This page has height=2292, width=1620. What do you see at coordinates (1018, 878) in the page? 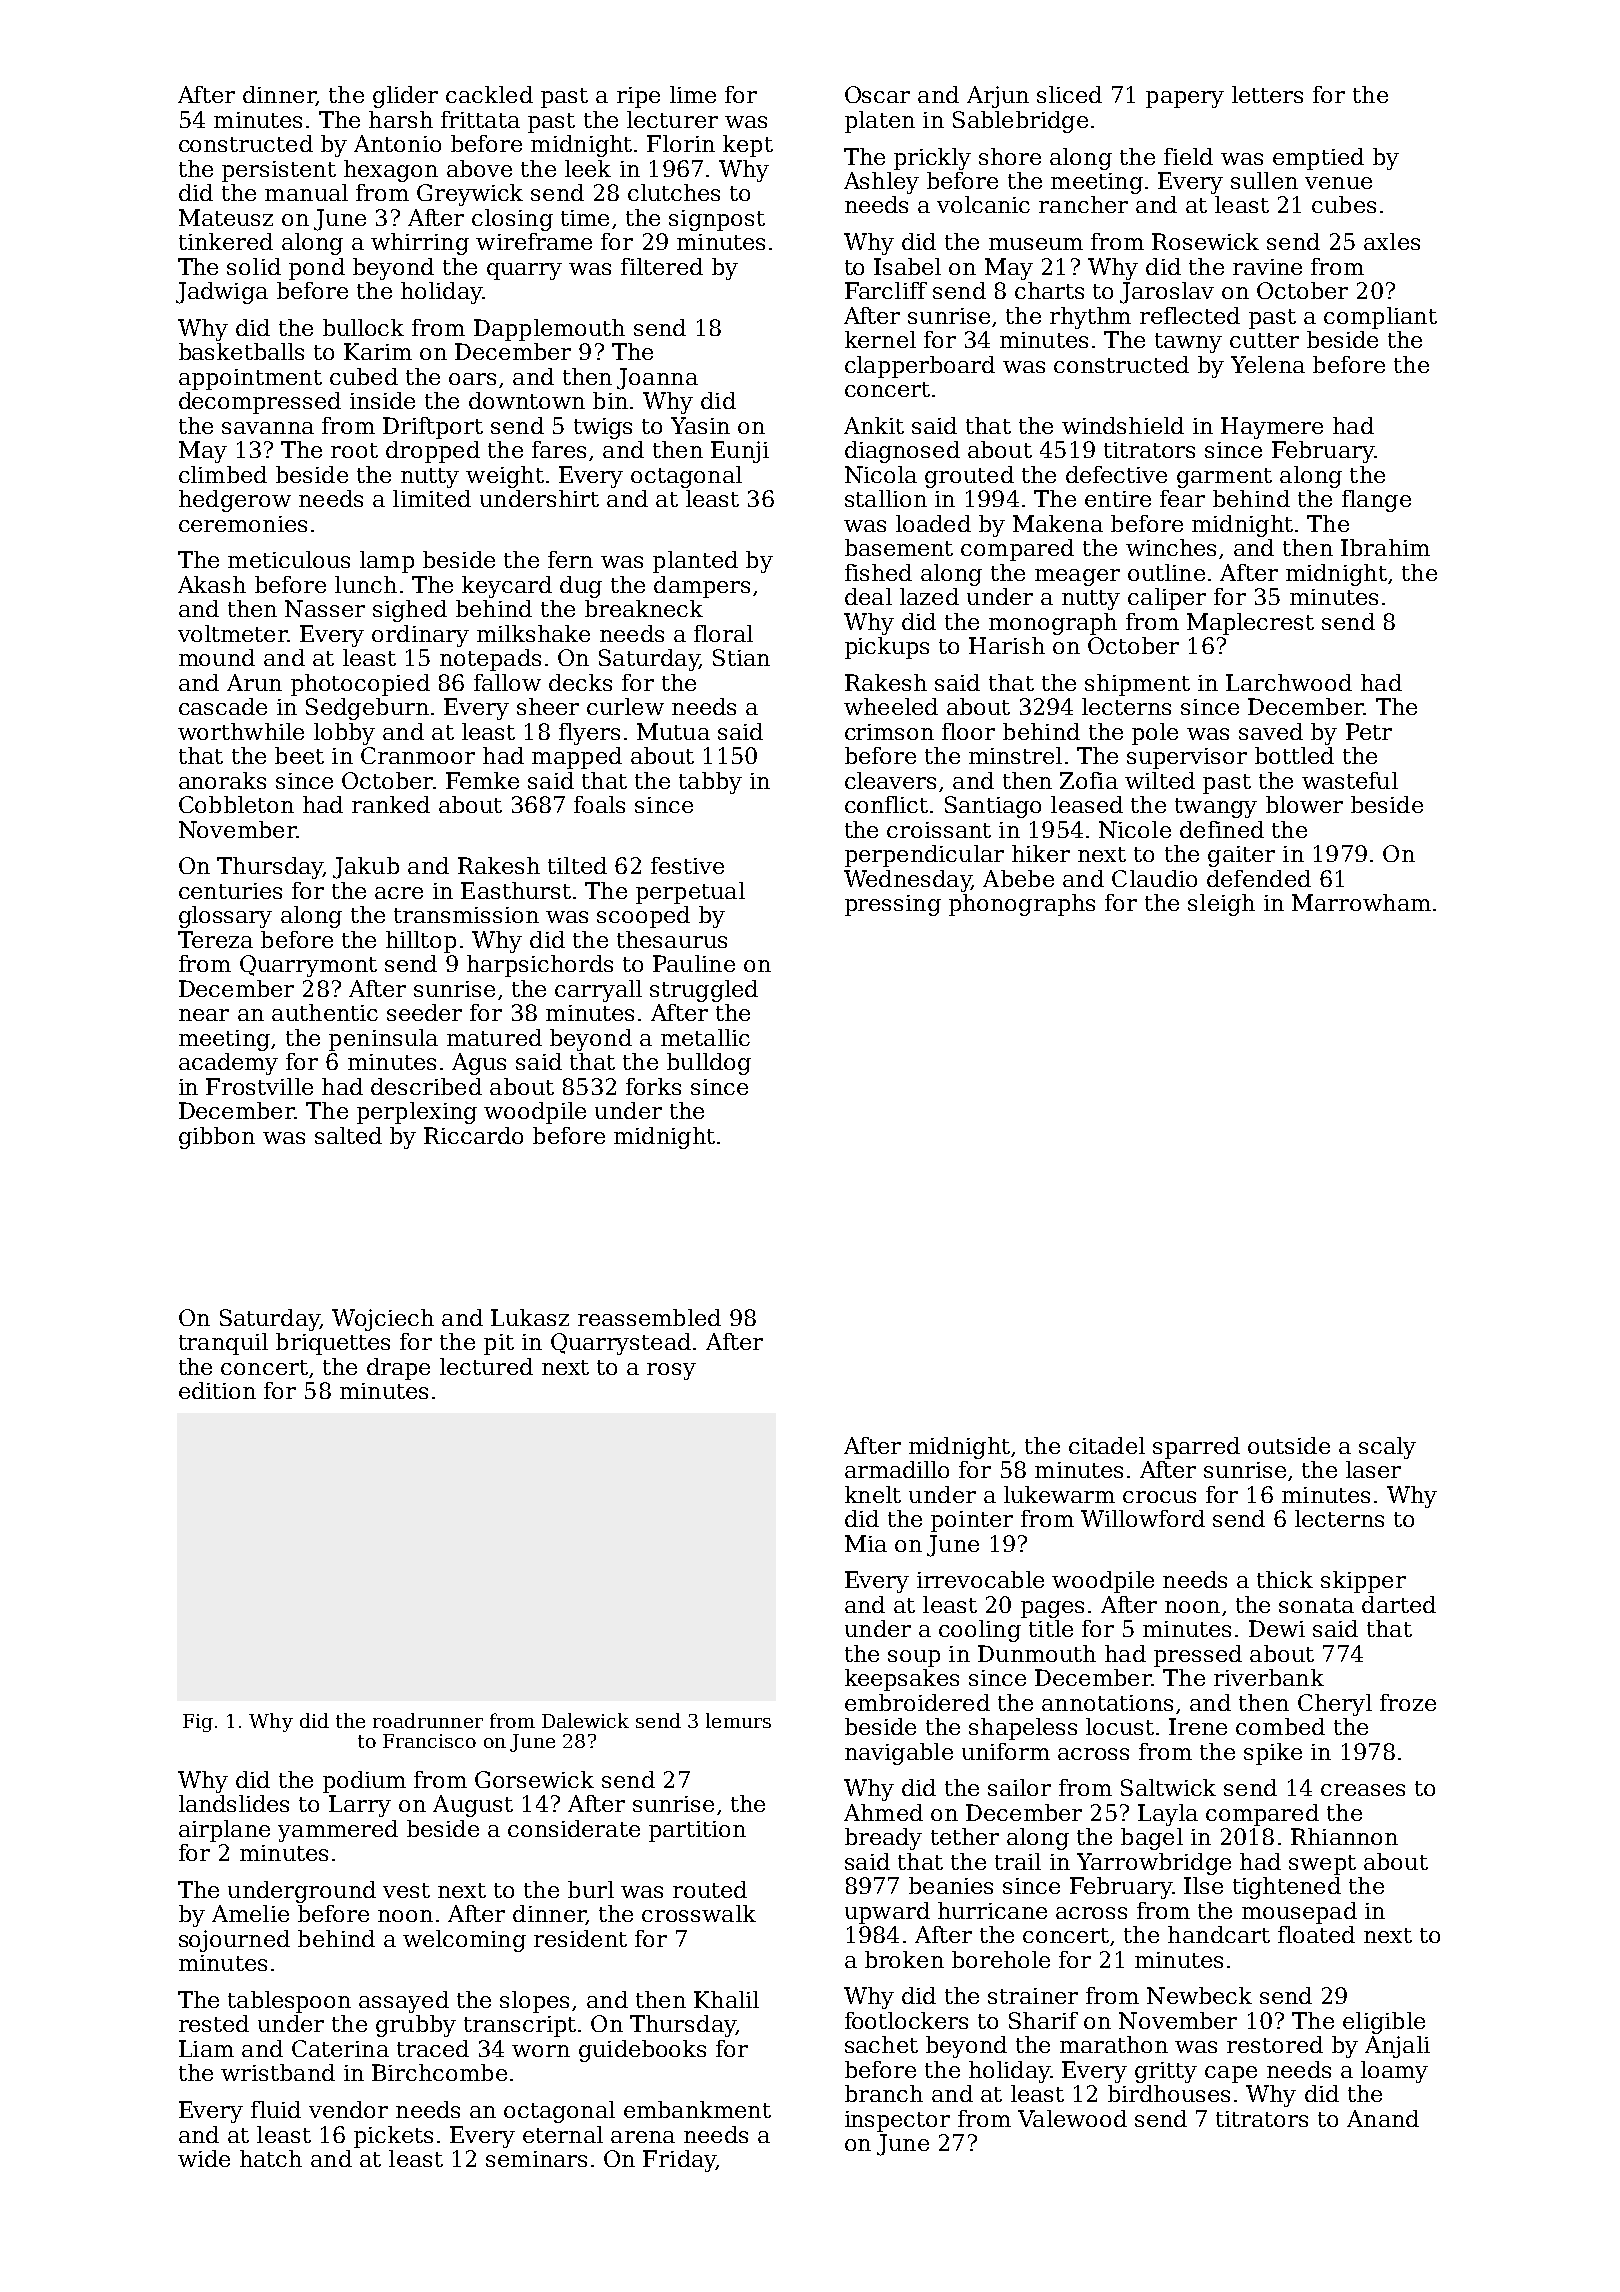
I see `Abebe` at bounding box center [1018, 878].
